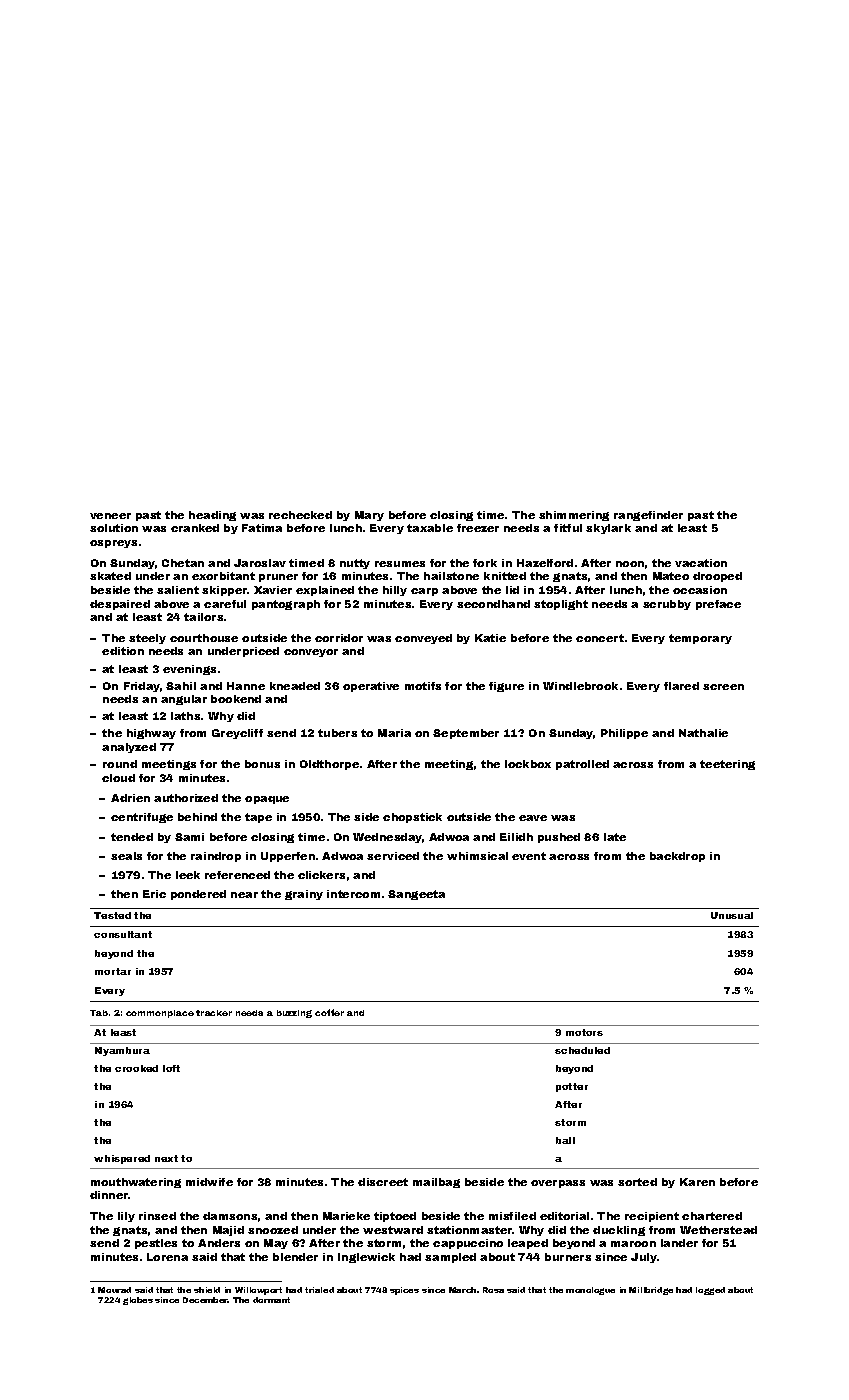  I want to click on concert, so click(600, 638).
